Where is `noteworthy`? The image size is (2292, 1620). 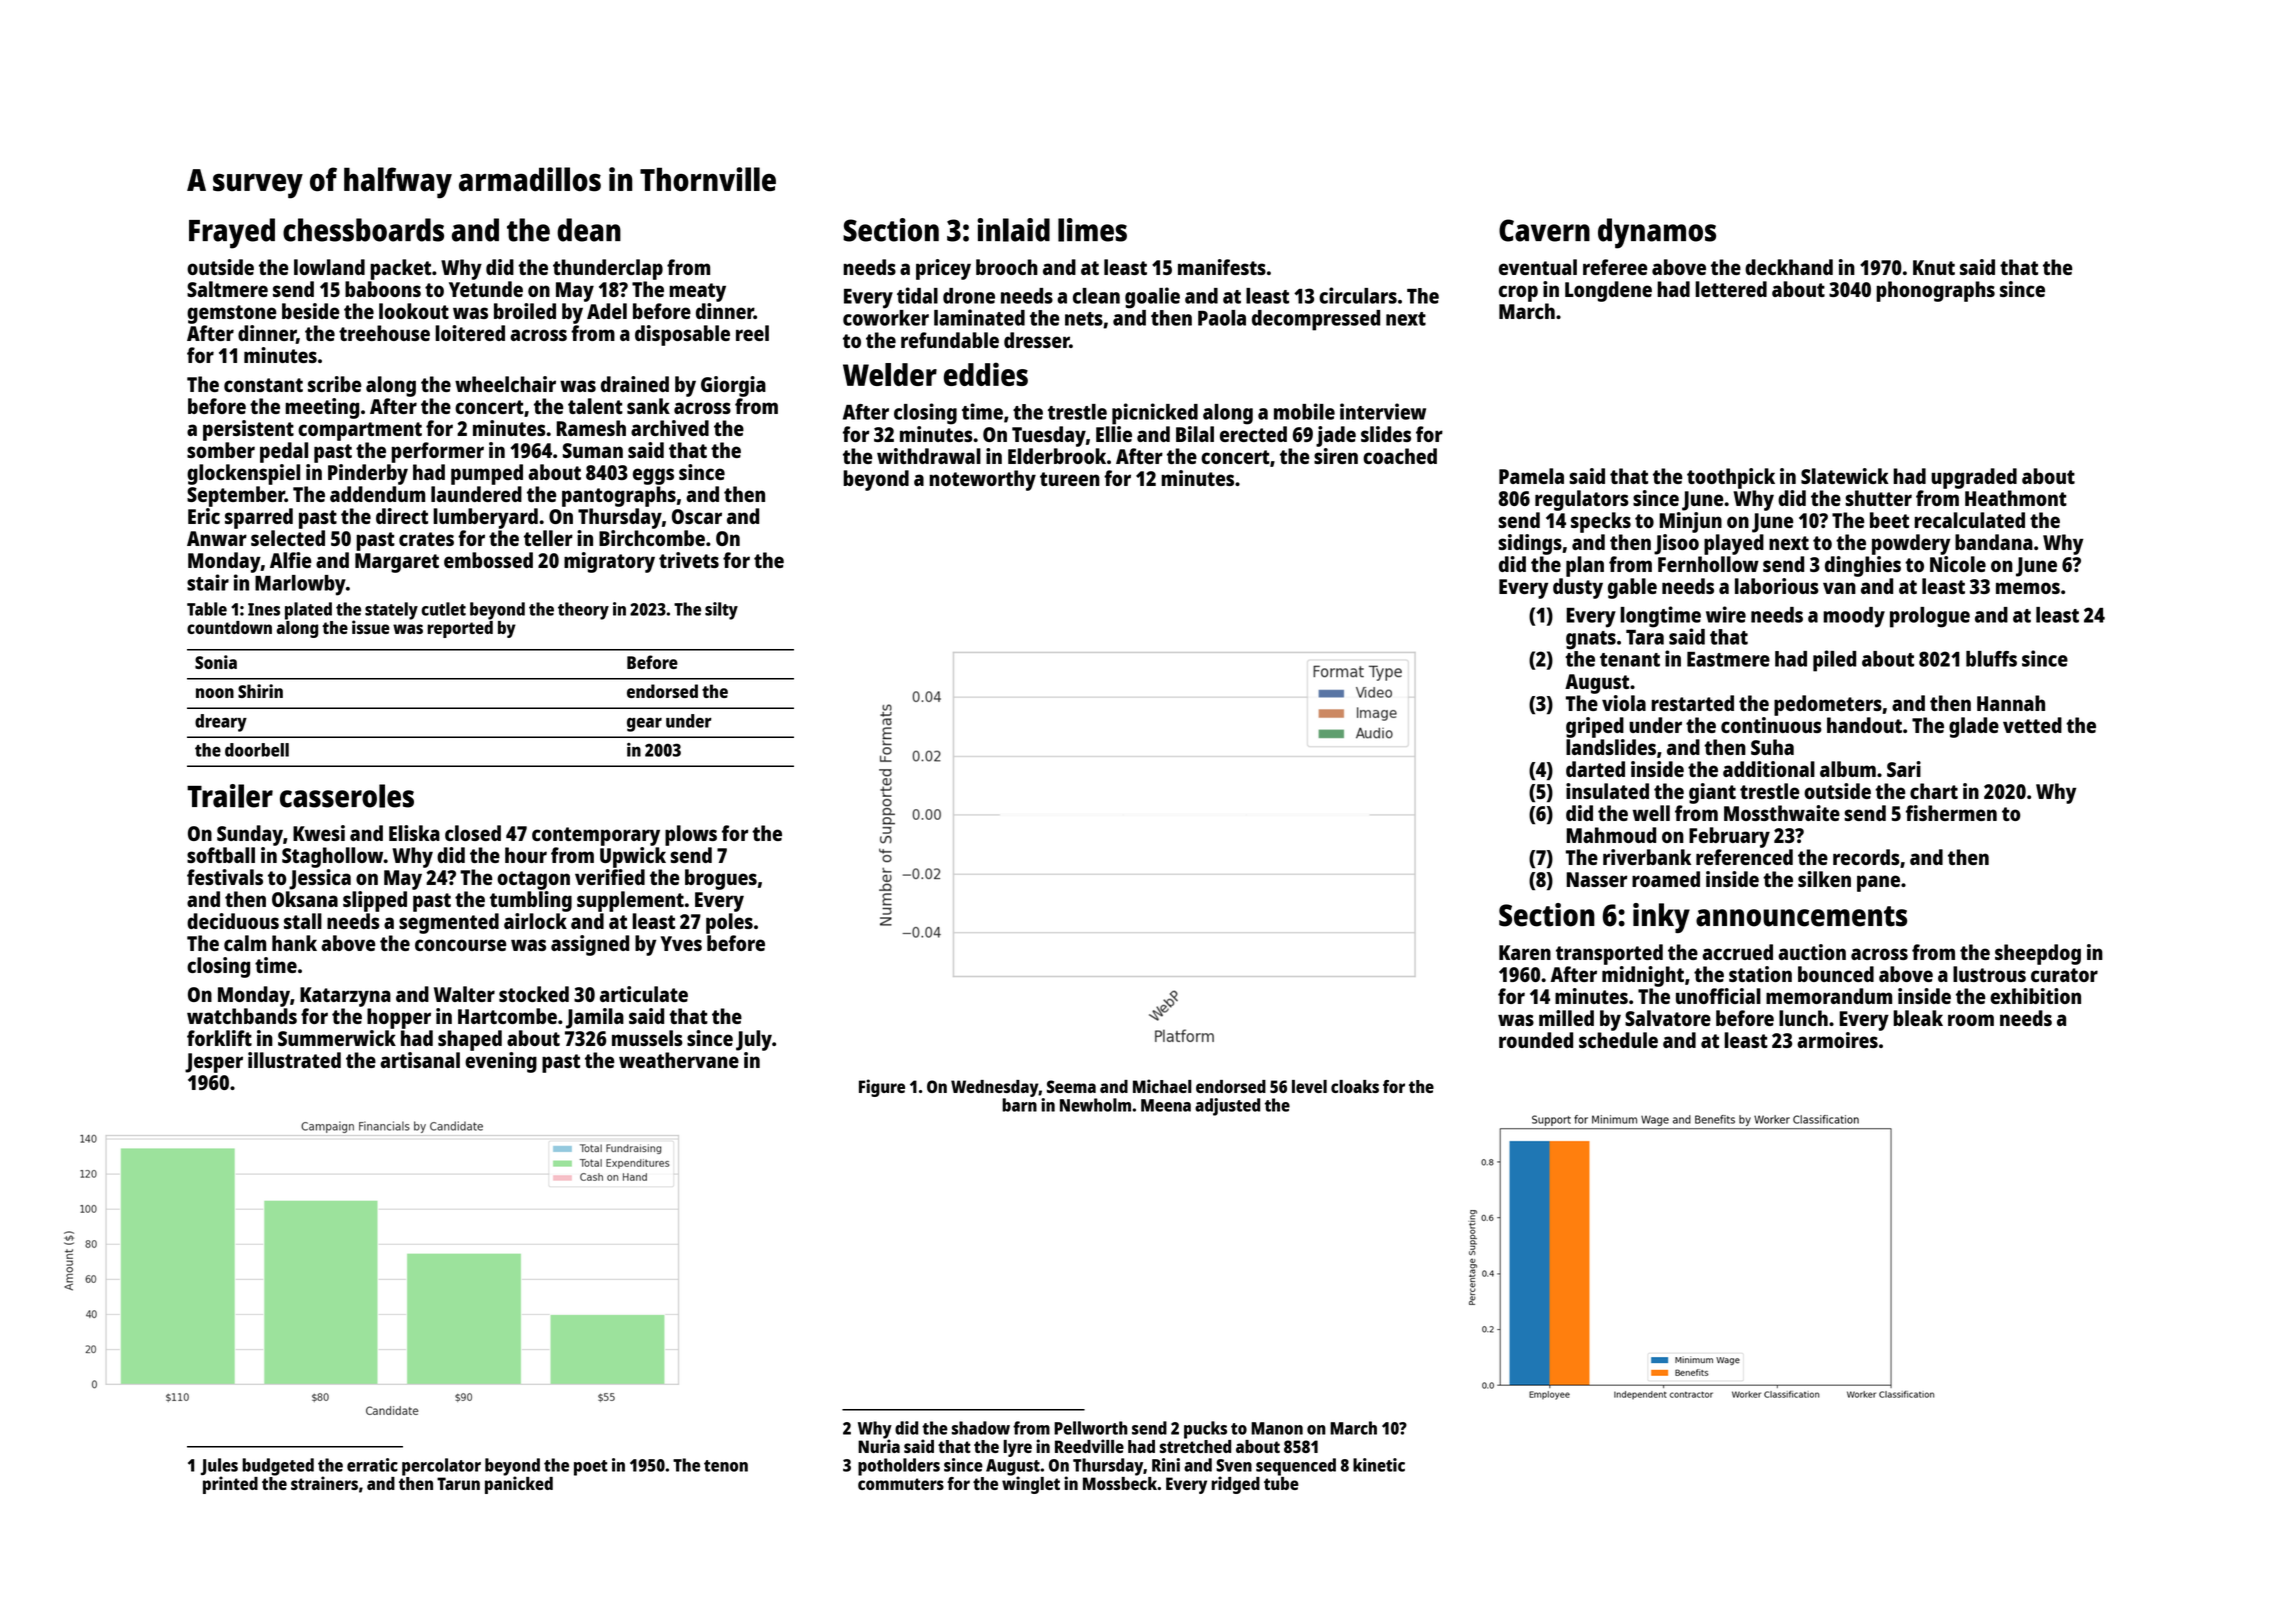 noteworthy is located at coordinates (982, 480).
